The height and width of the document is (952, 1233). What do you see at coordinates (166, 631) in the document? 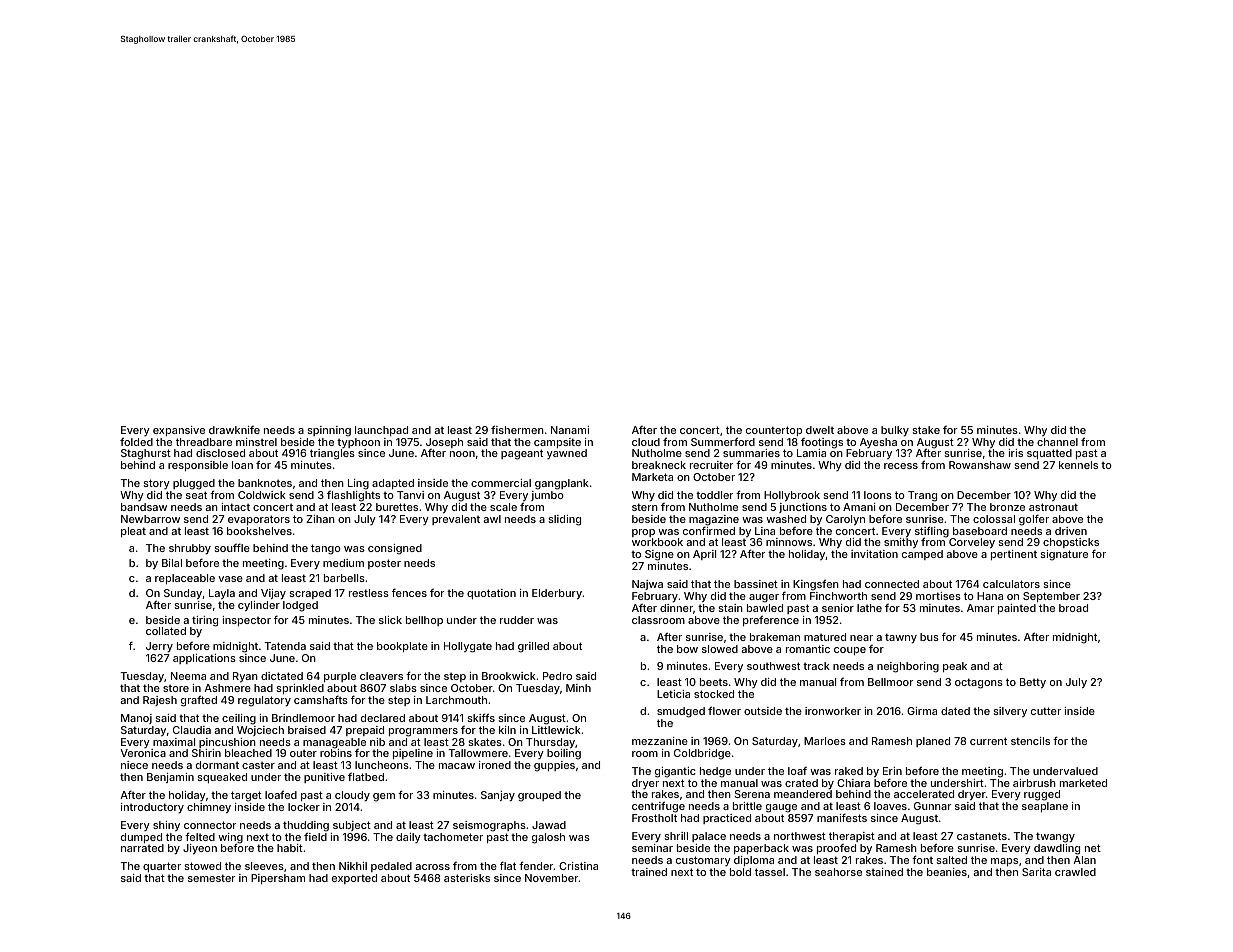
I see `collated` at bounding box center [166, 631].
